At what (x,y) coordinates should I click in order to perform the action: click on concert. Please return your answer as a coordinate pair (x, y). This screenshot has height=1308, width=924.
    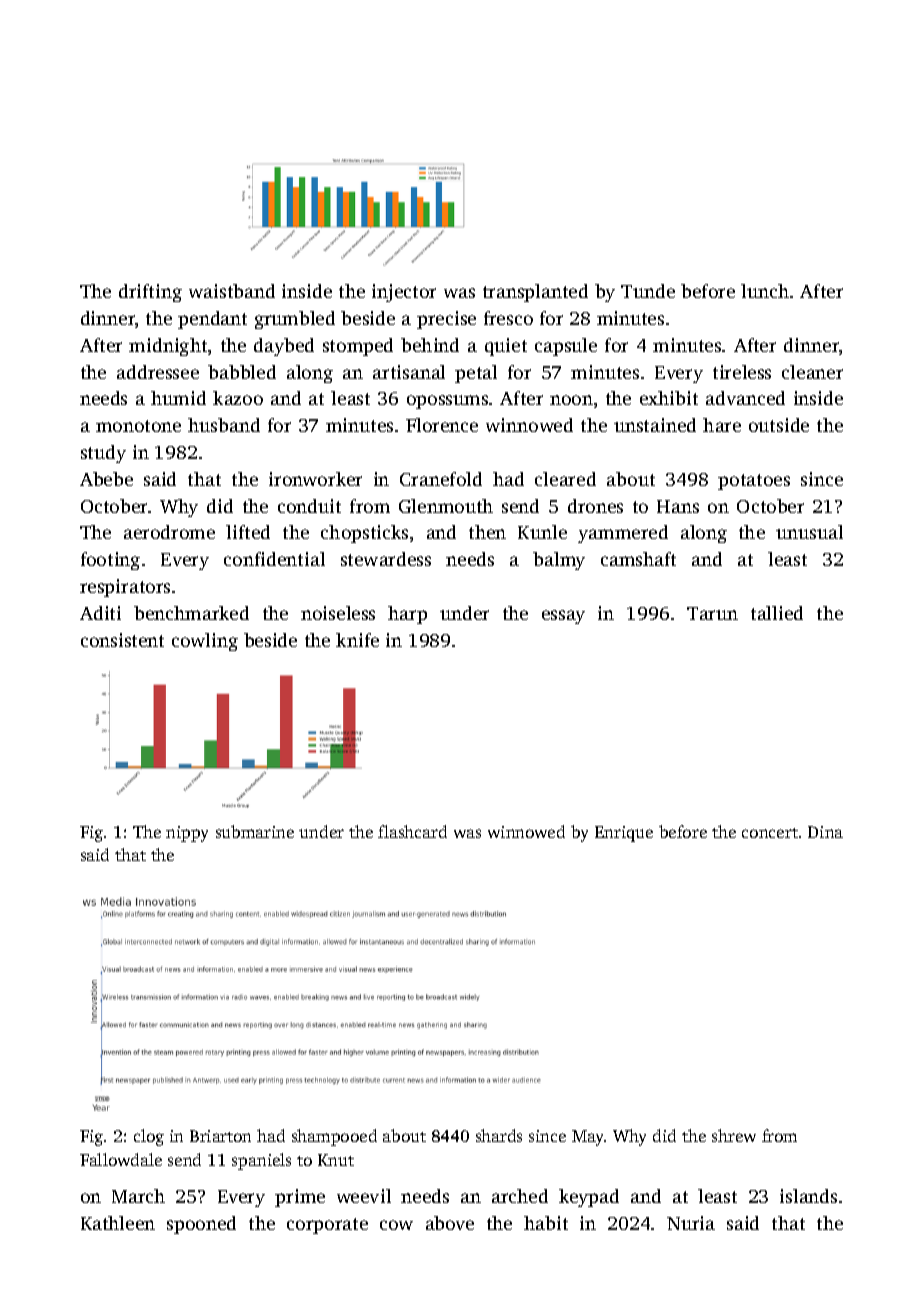
    Looking at the image, I should click on (770, 833).
